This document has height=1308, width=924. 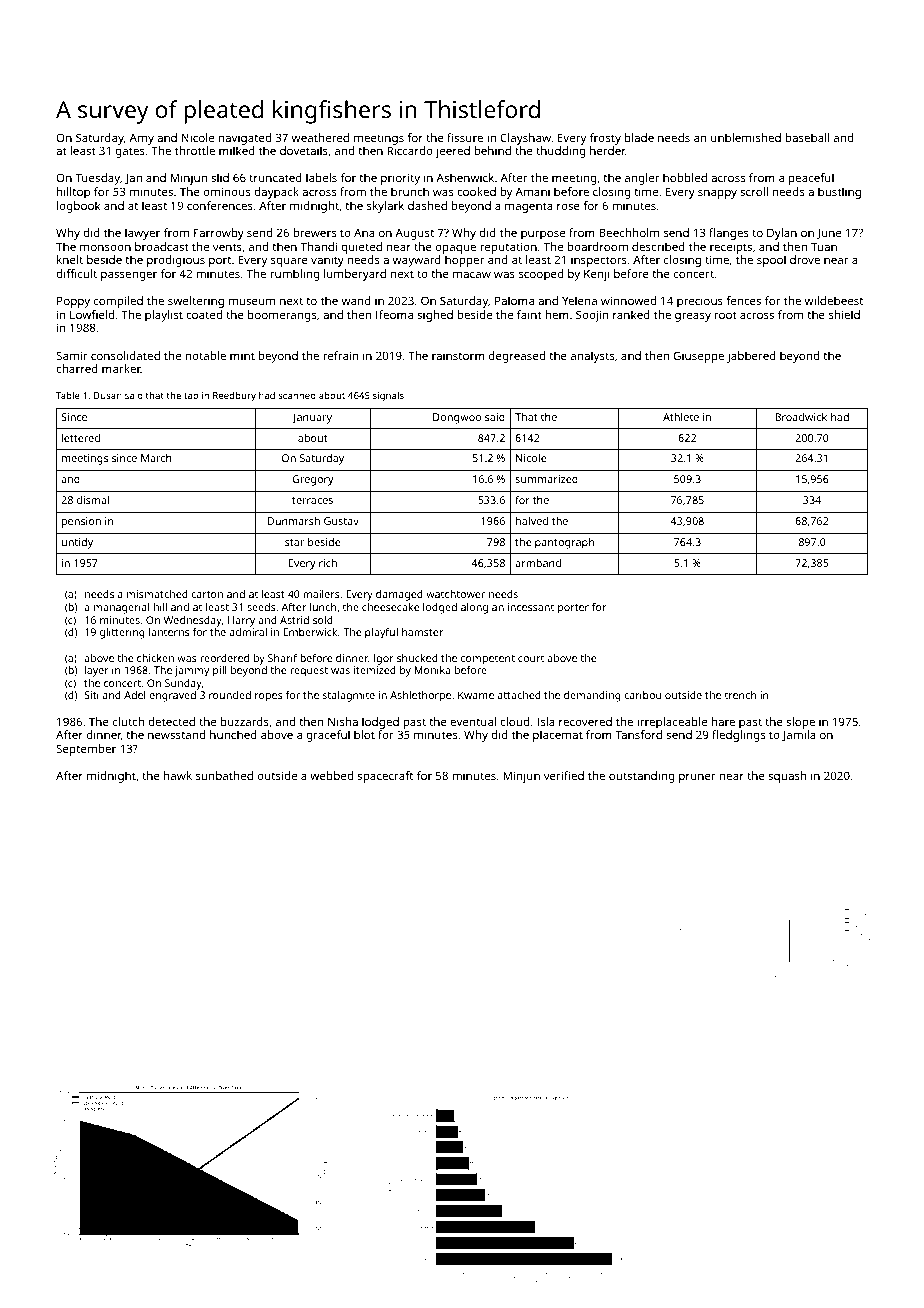 What do you see at coordinates (465, 137) in the document?
I see `fissure` at bounding box center [465, 137].
